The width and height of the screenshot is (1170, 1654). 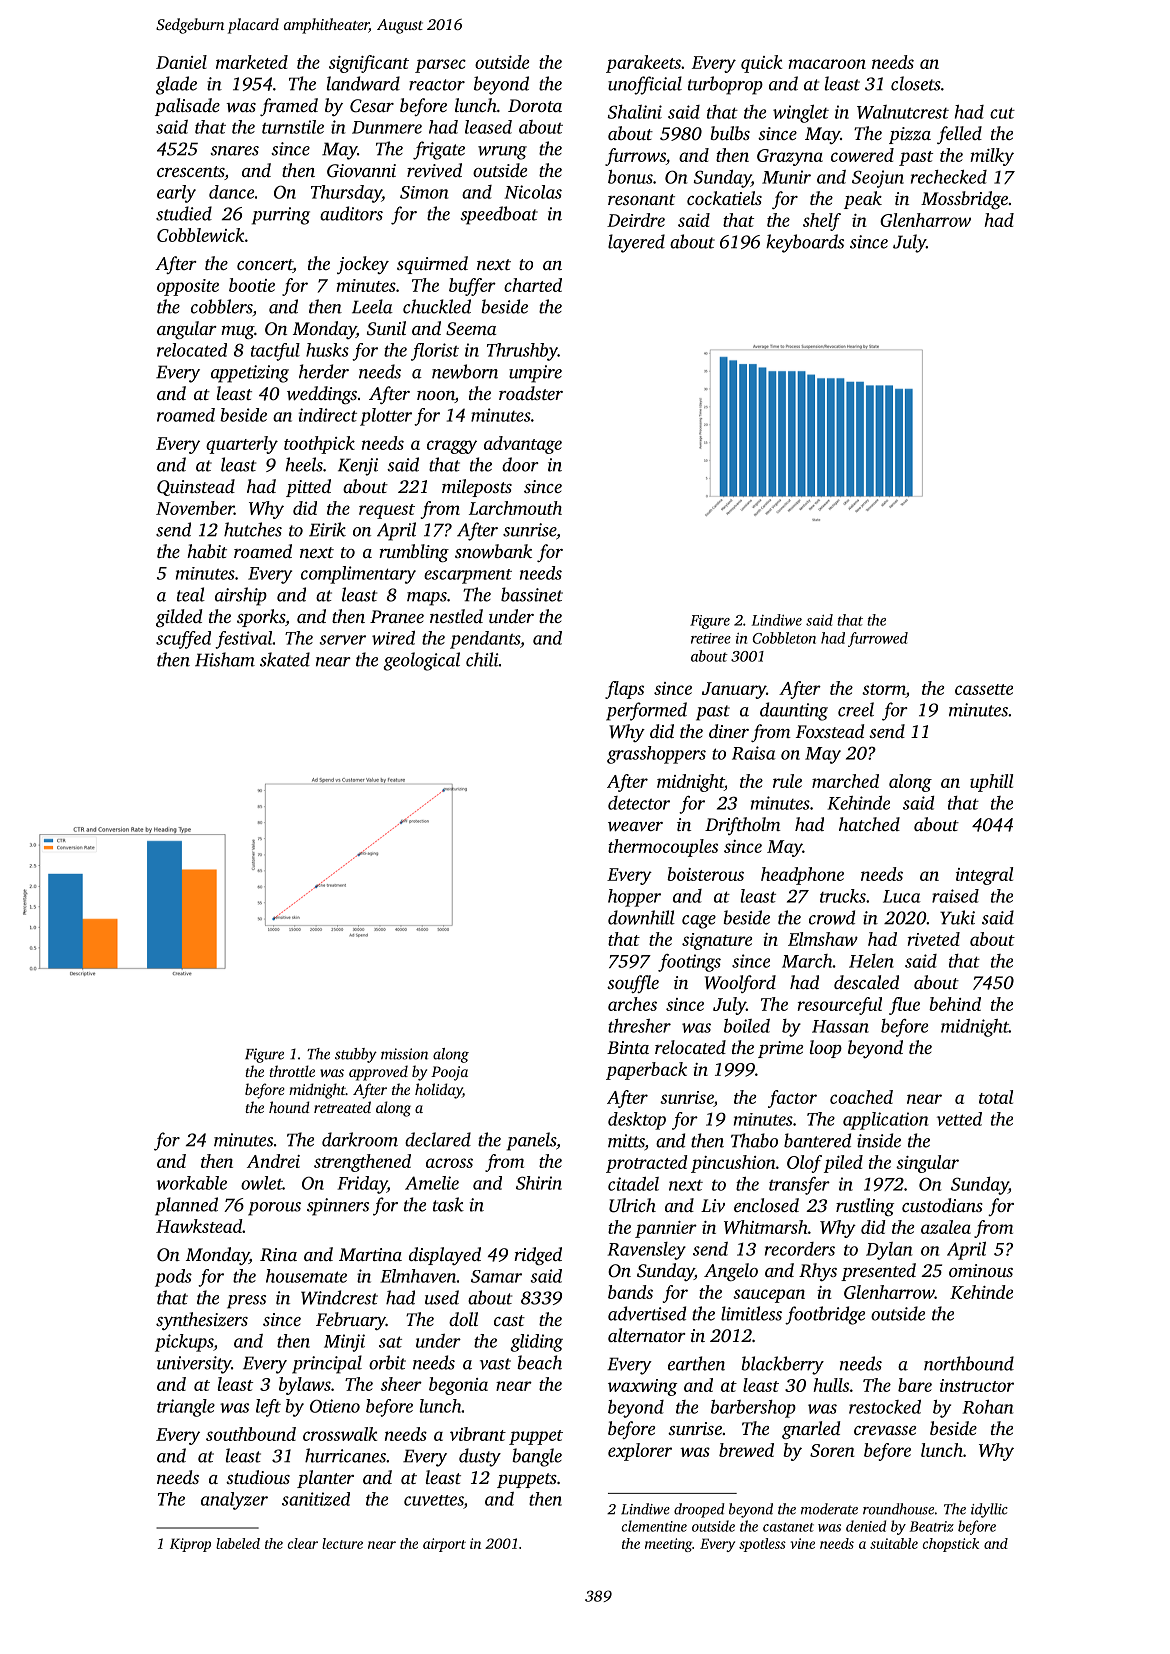 What do you see at coordinates (668, 1545) in the screenshot?
I see `meeting` at bounding box center [668, 1545].
